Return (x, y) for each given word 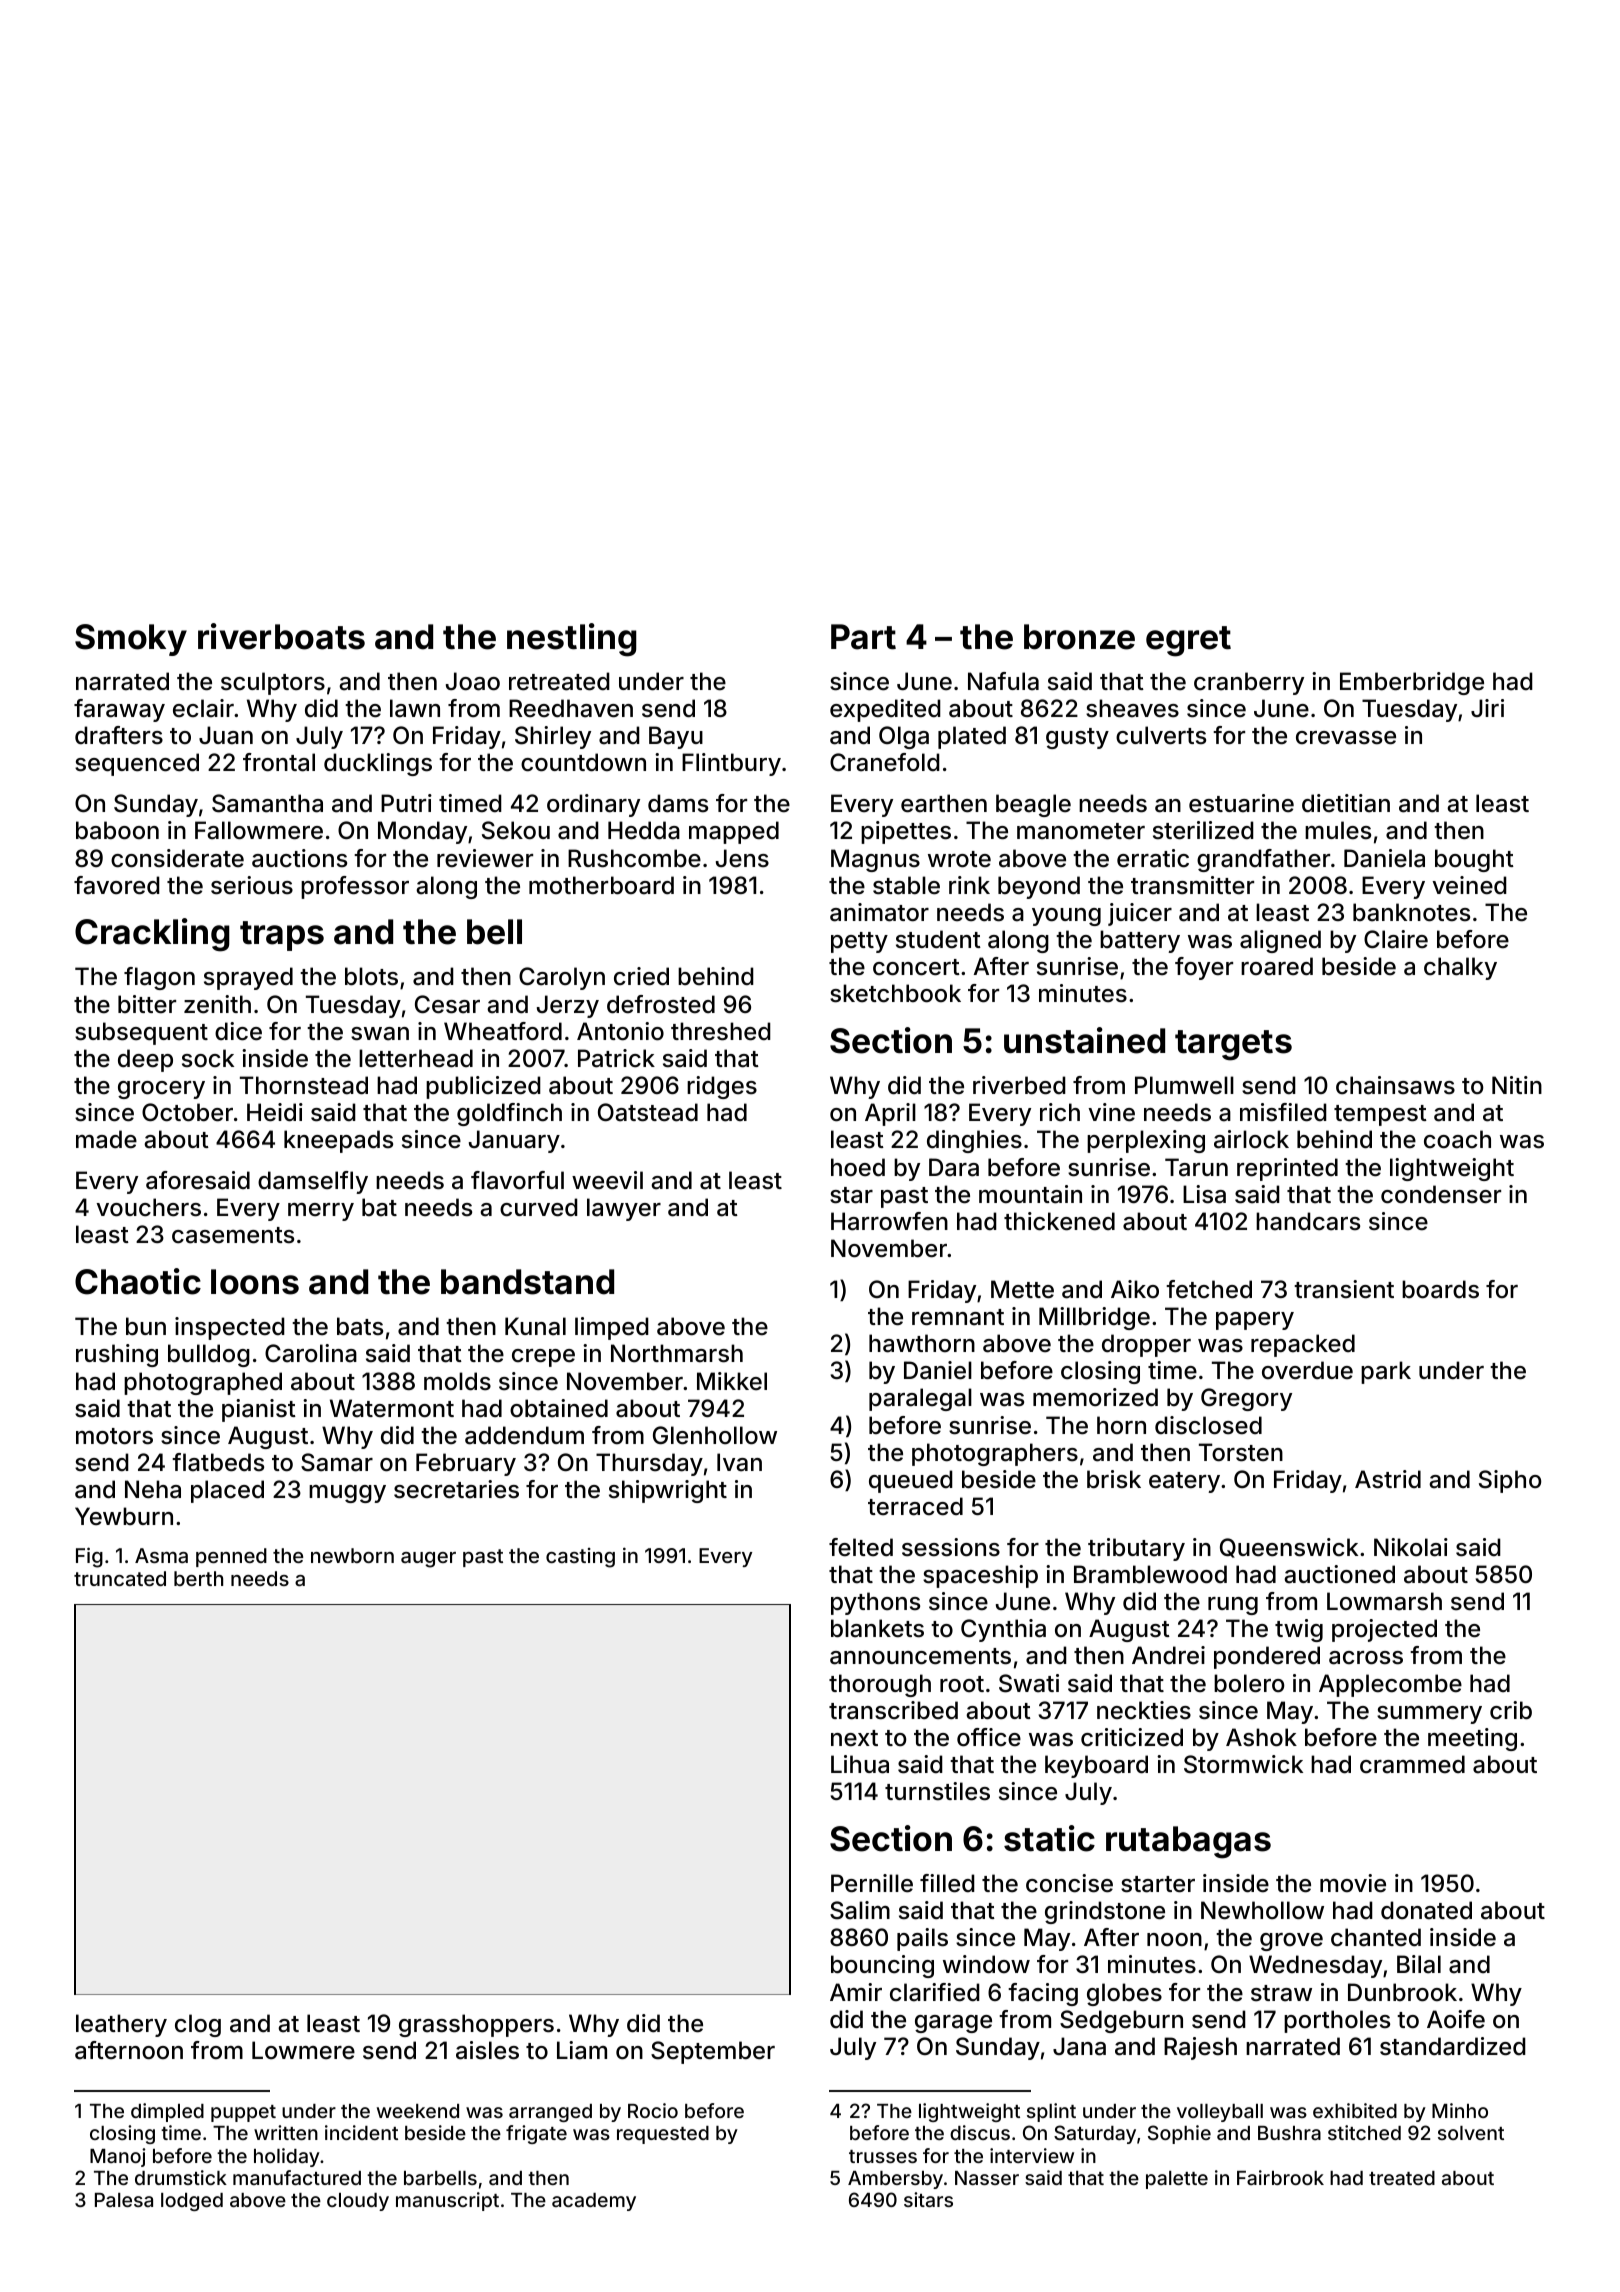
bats (360, 1326)
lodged (192, 2202)
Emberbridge (1412, 683)
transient (1344, 1289)
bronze (1079, 637)
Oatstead (648, 1112)
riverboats (281, 636)
